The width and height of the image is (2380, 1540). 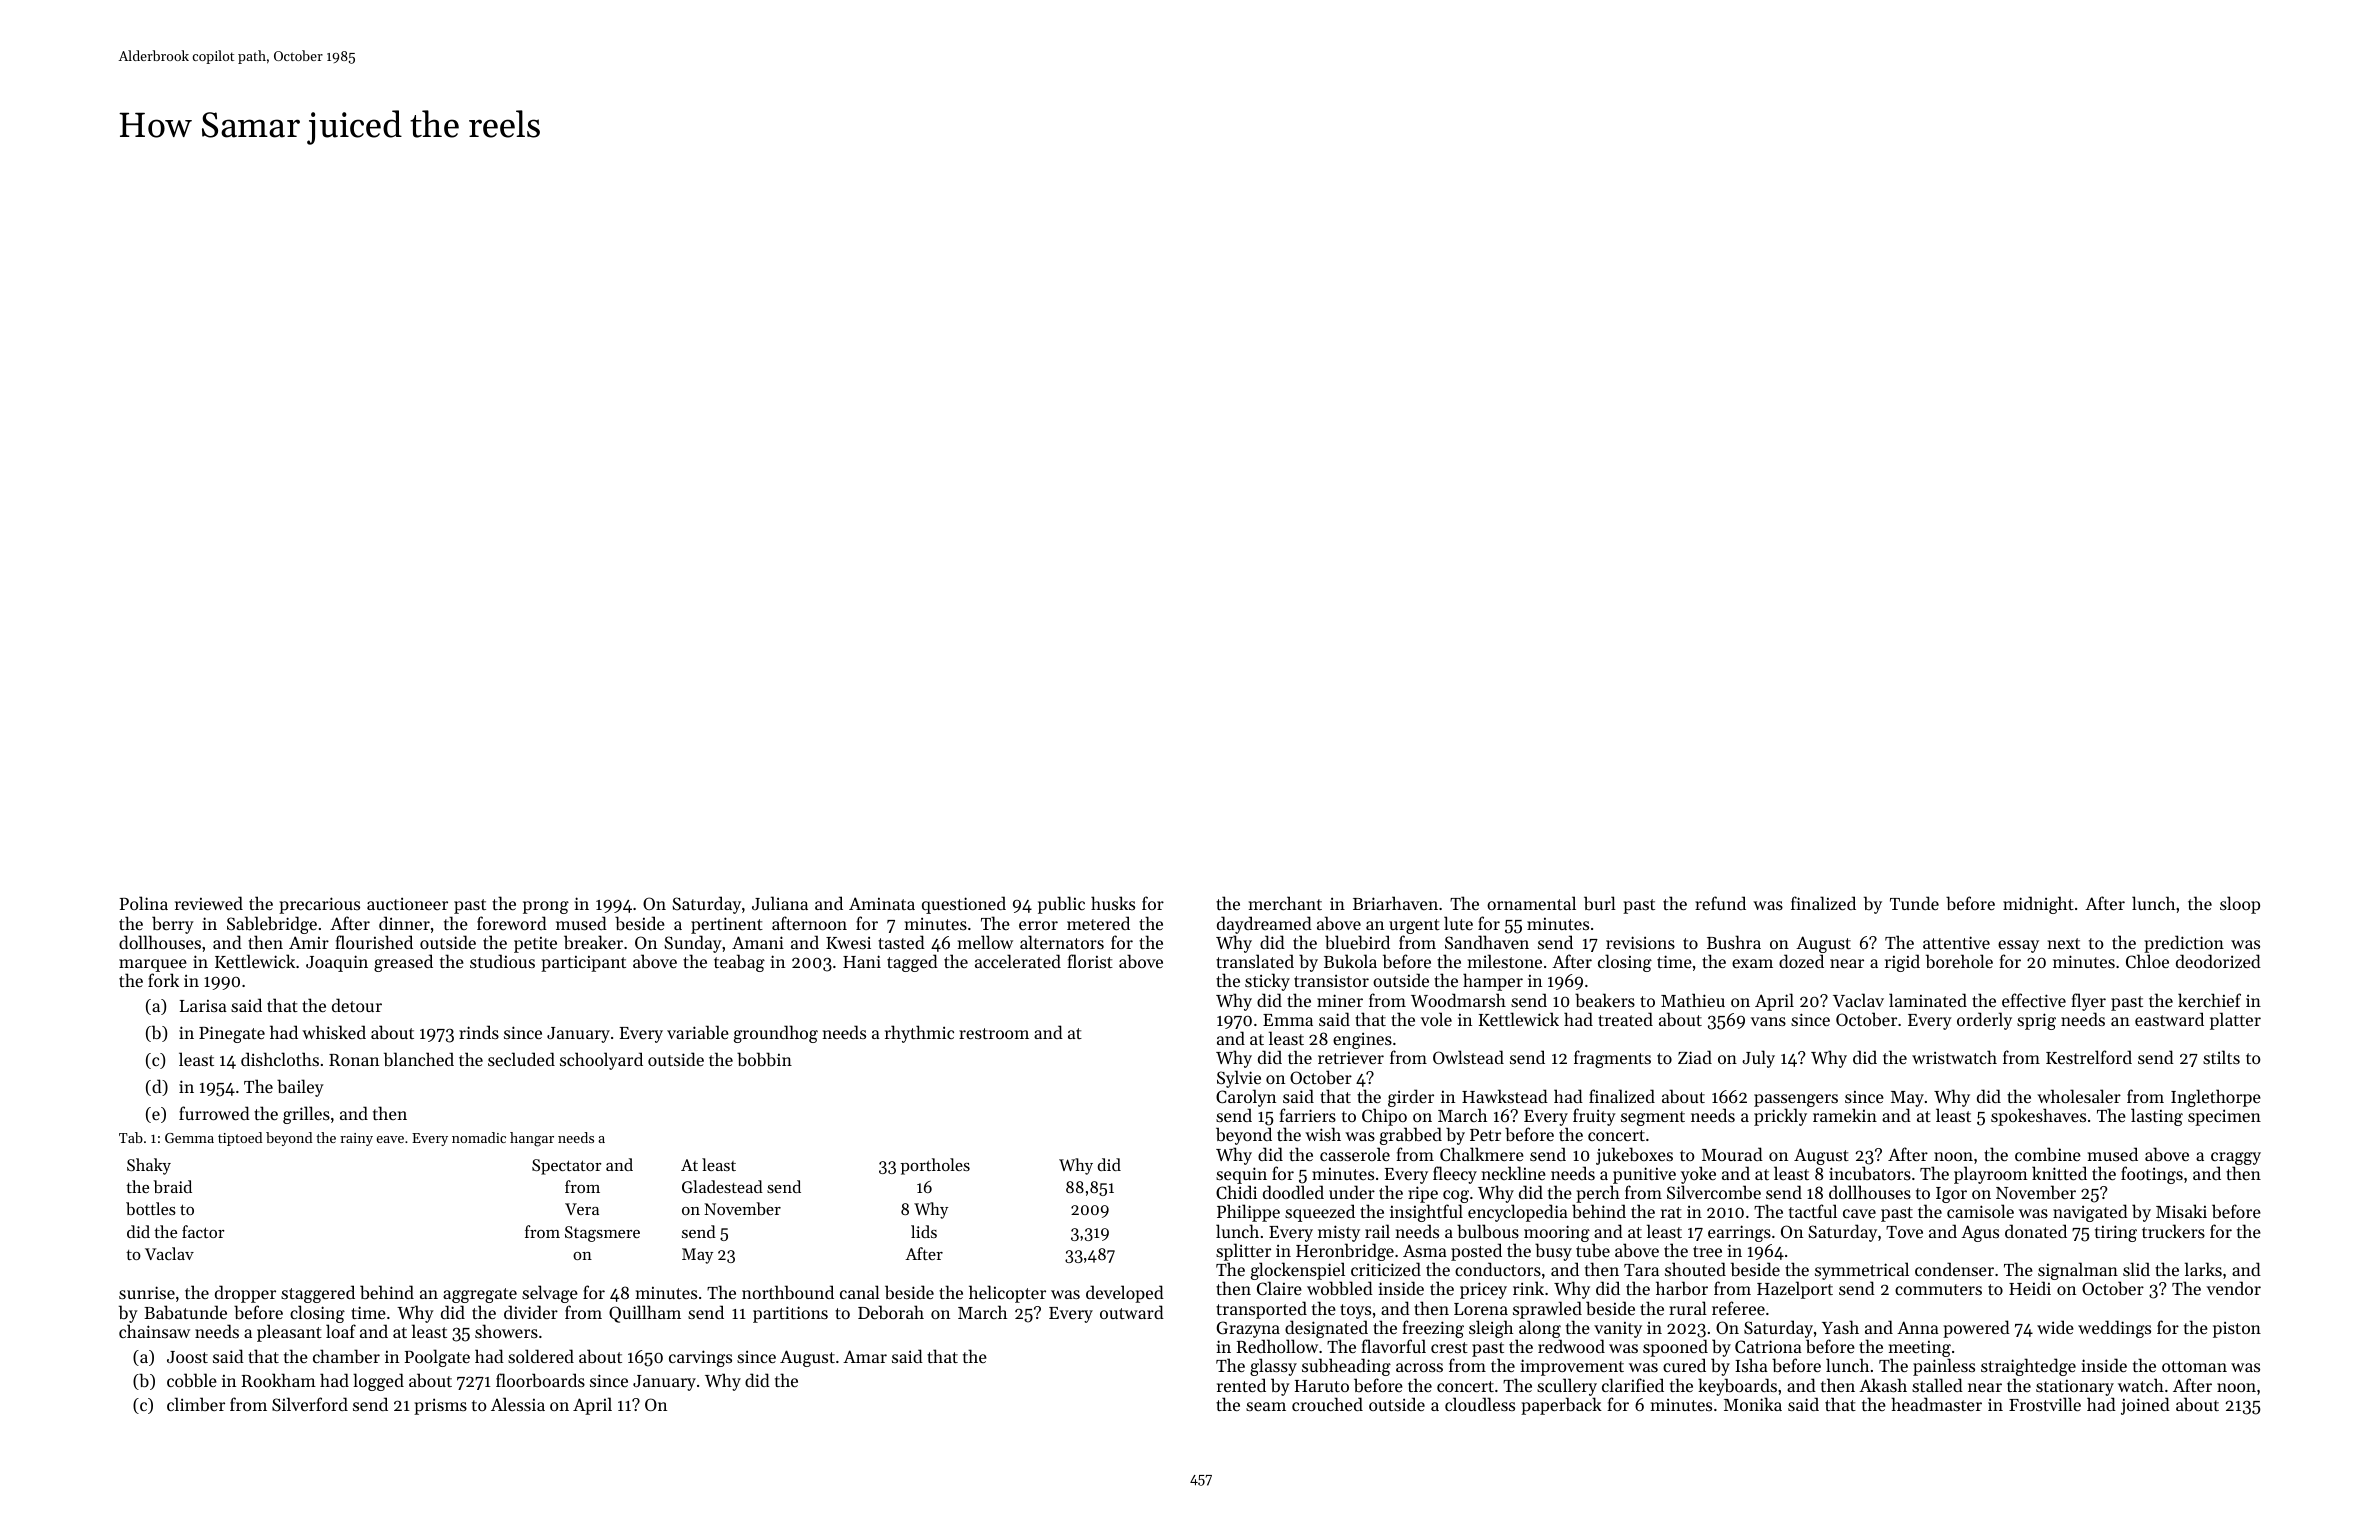 I want to click on berry, so click(x=173, y=925).
